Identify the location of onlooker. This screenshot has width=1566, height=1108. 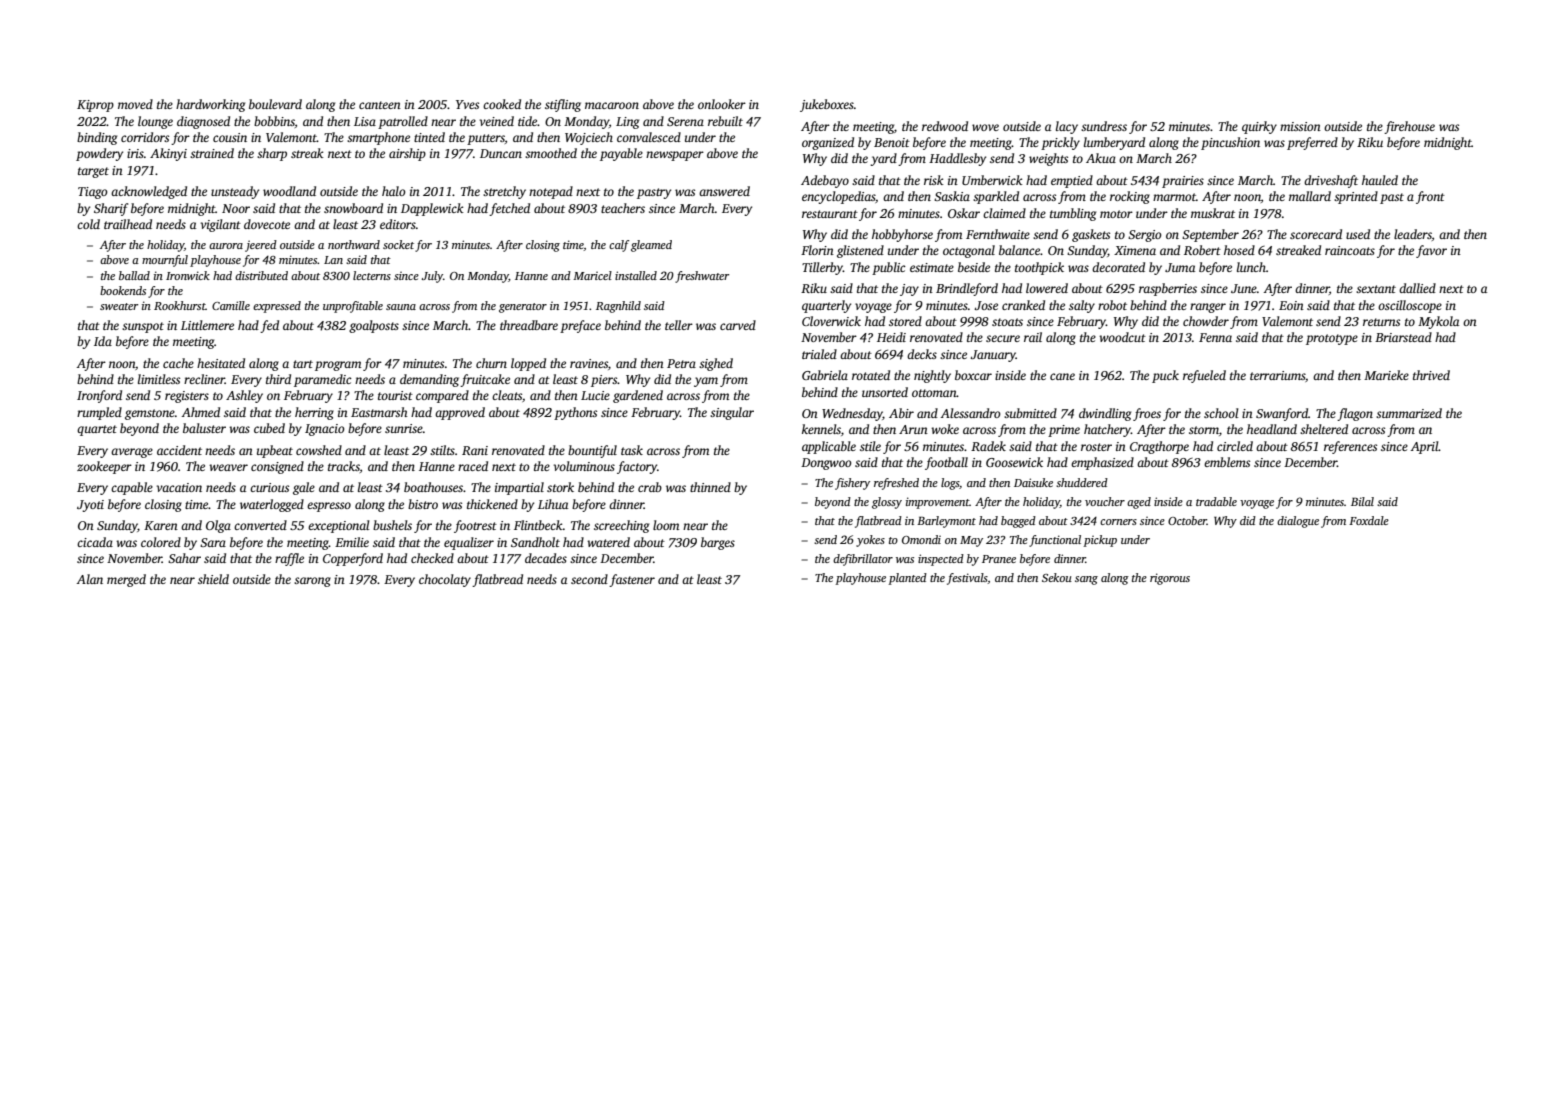
(722, 104).
